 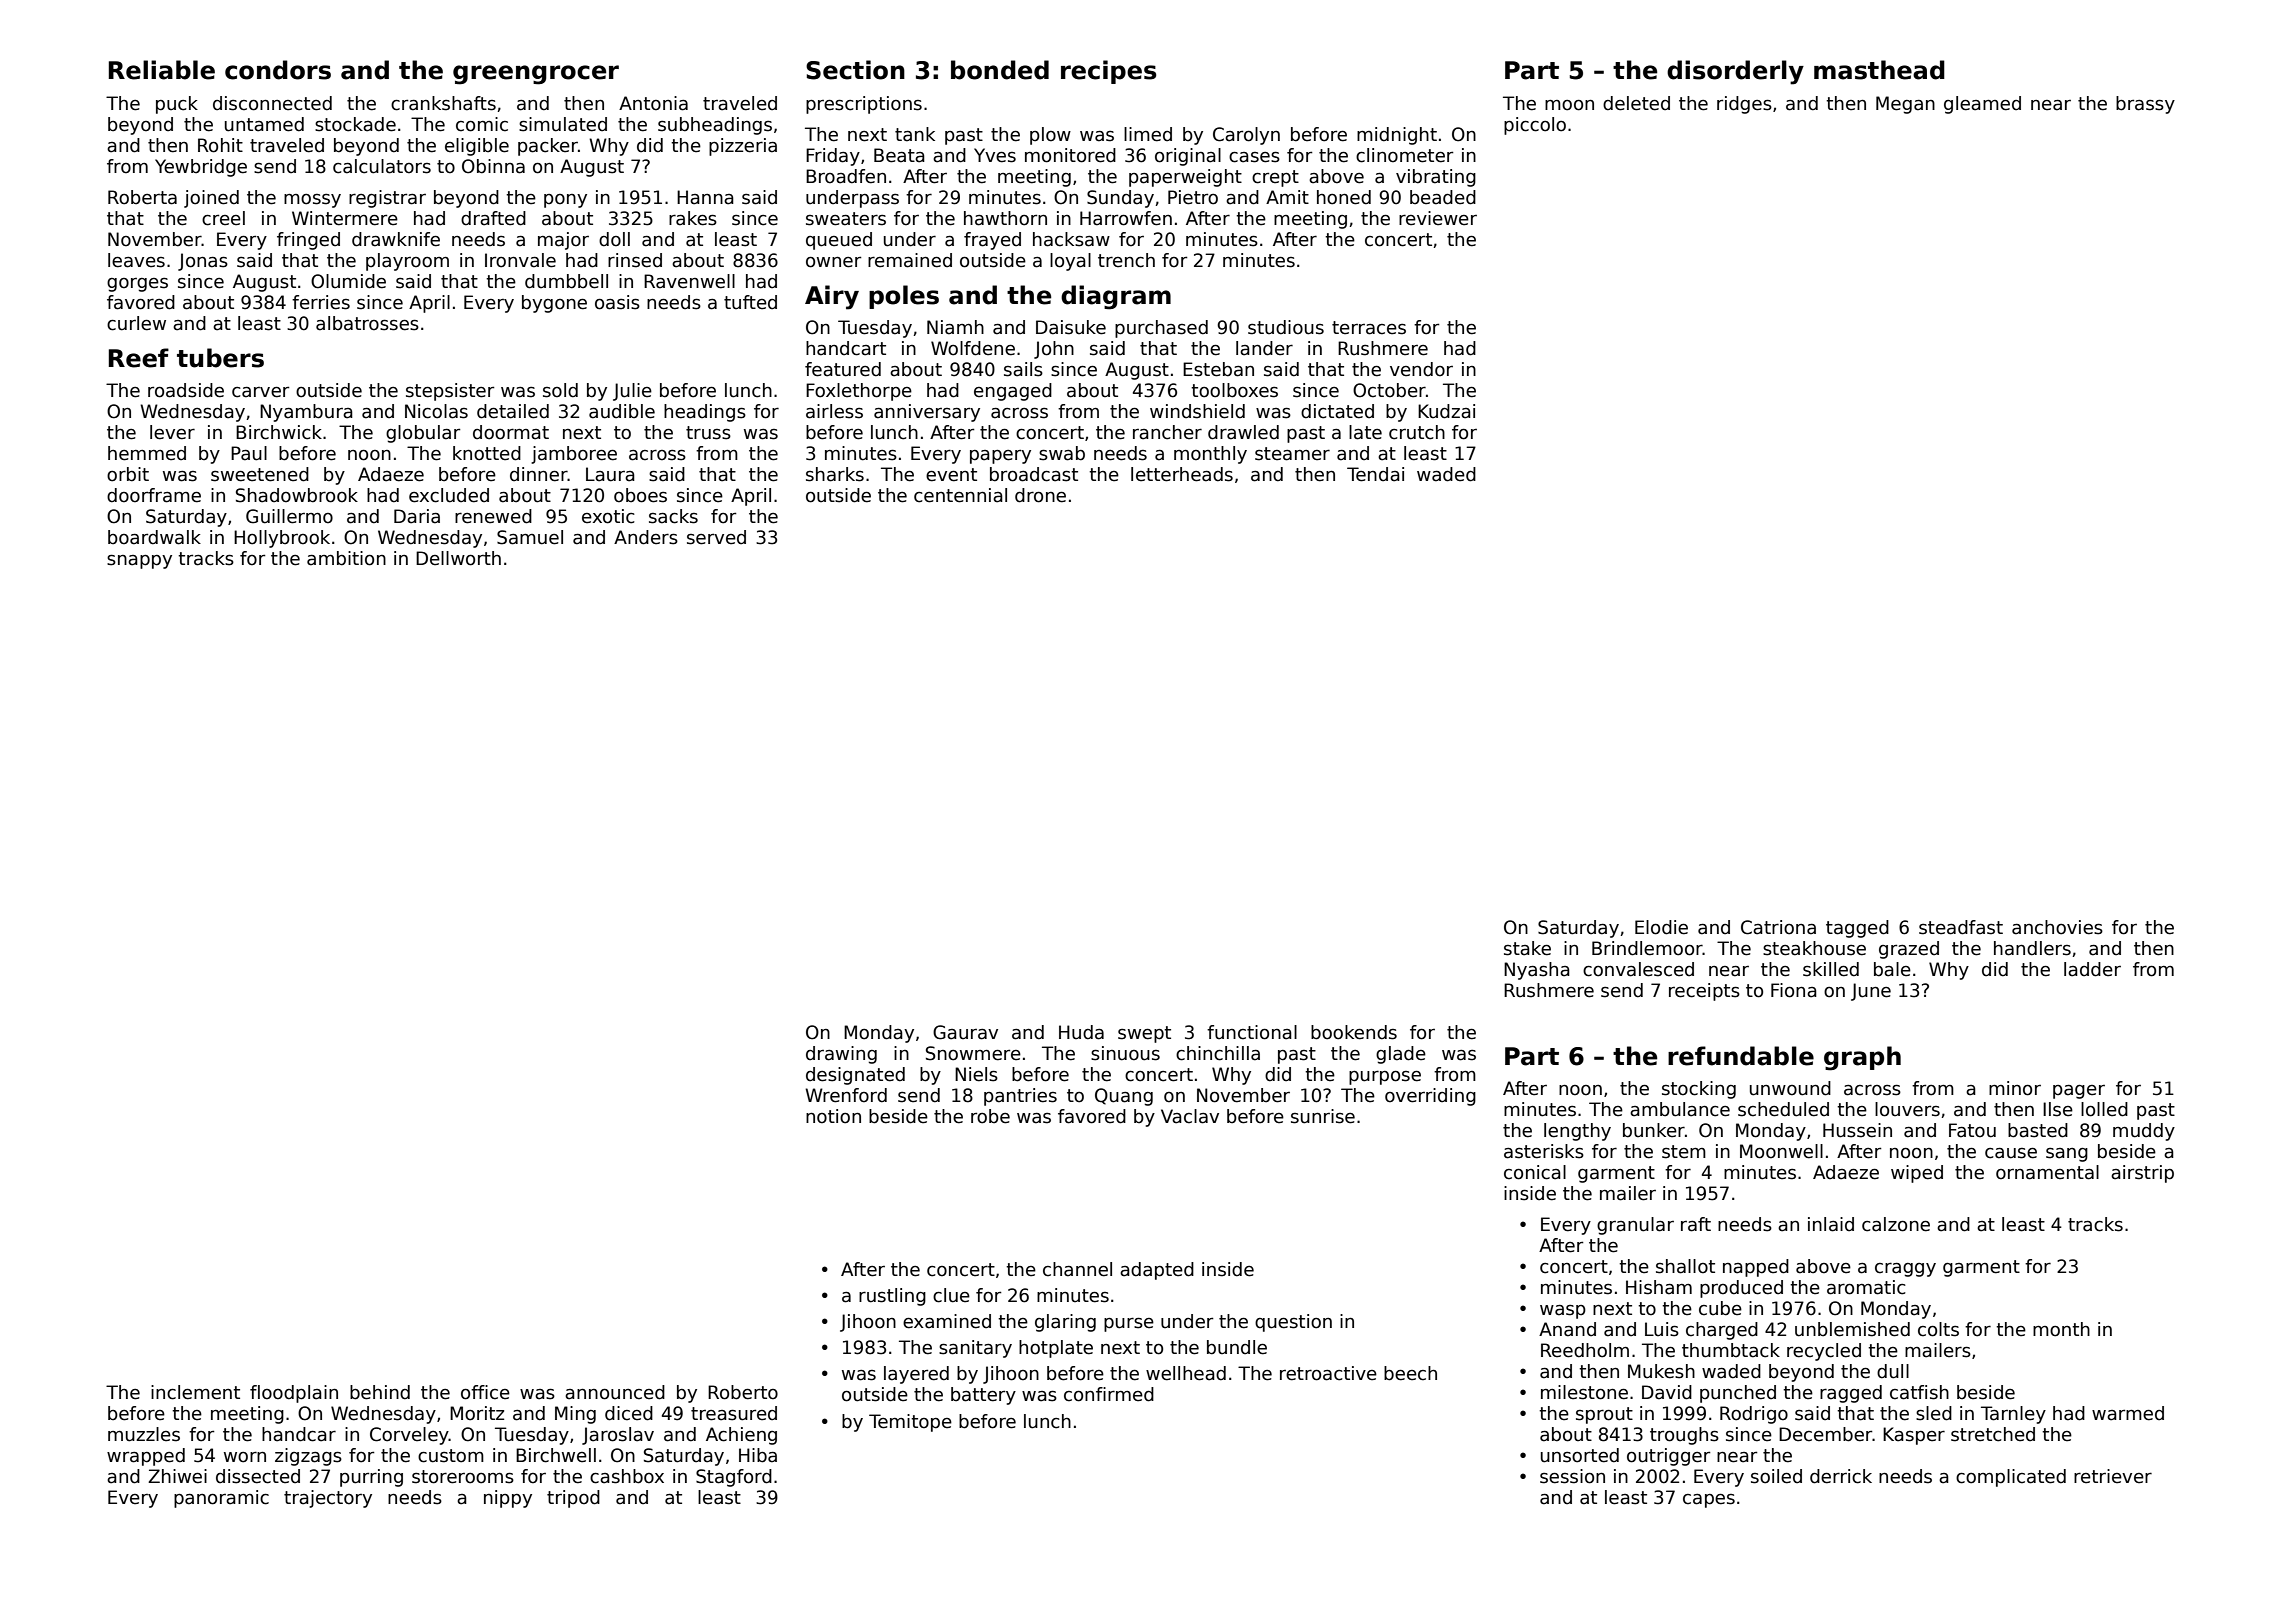 I want to click on snappy, so click(x=139, y=561).
